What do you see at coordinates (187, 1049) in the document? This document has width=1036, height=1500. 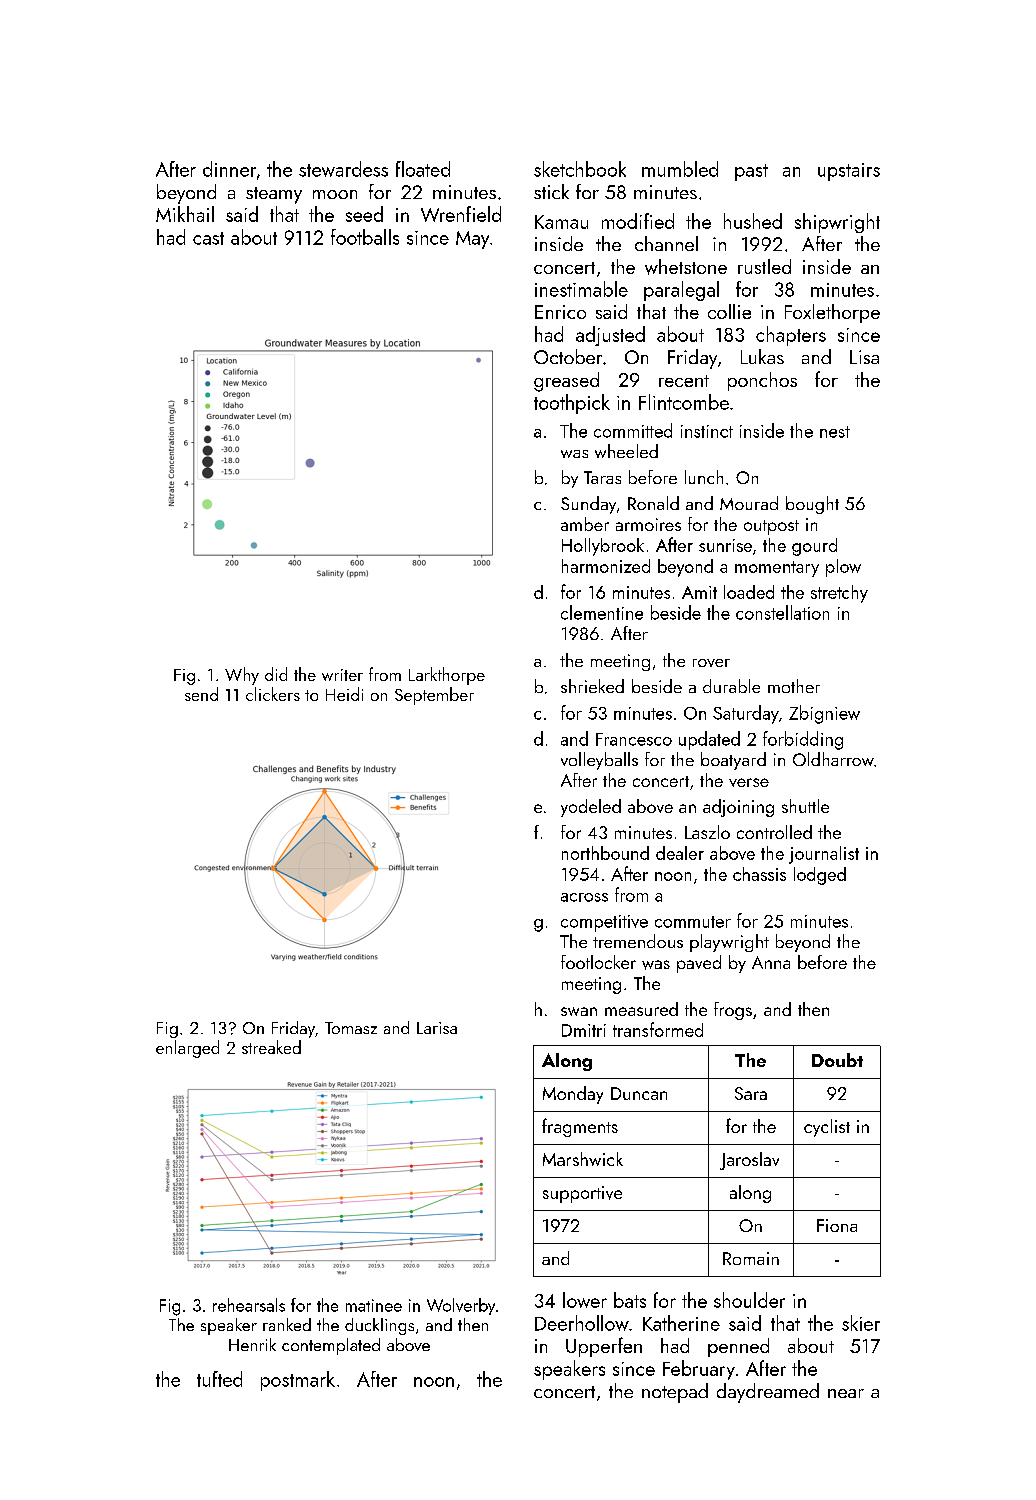 I see `enlarged` at bounding box center [187, 1049].
